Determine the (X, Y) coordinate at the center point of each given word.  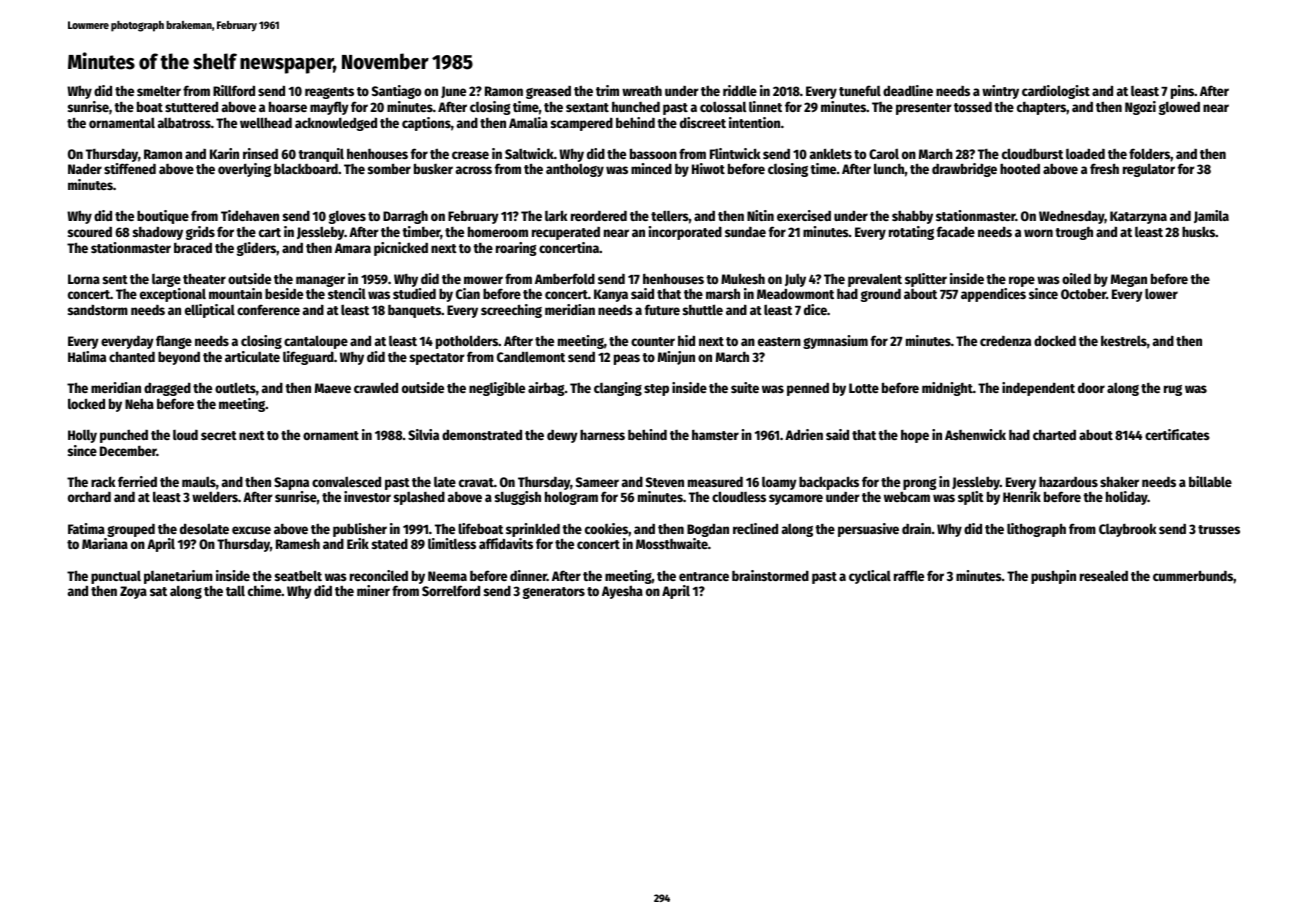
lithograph (1036, 530)
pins (1182, 92)
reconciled (379, 575)
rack (103, 481)
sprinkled (533, 530)
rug (1173, 390)
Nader (85, 168)
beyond (179, 358)
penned (808, 389)
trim (607, 90)
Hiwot (708, 168)
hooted (1020, 168)
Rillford (234, 90)
